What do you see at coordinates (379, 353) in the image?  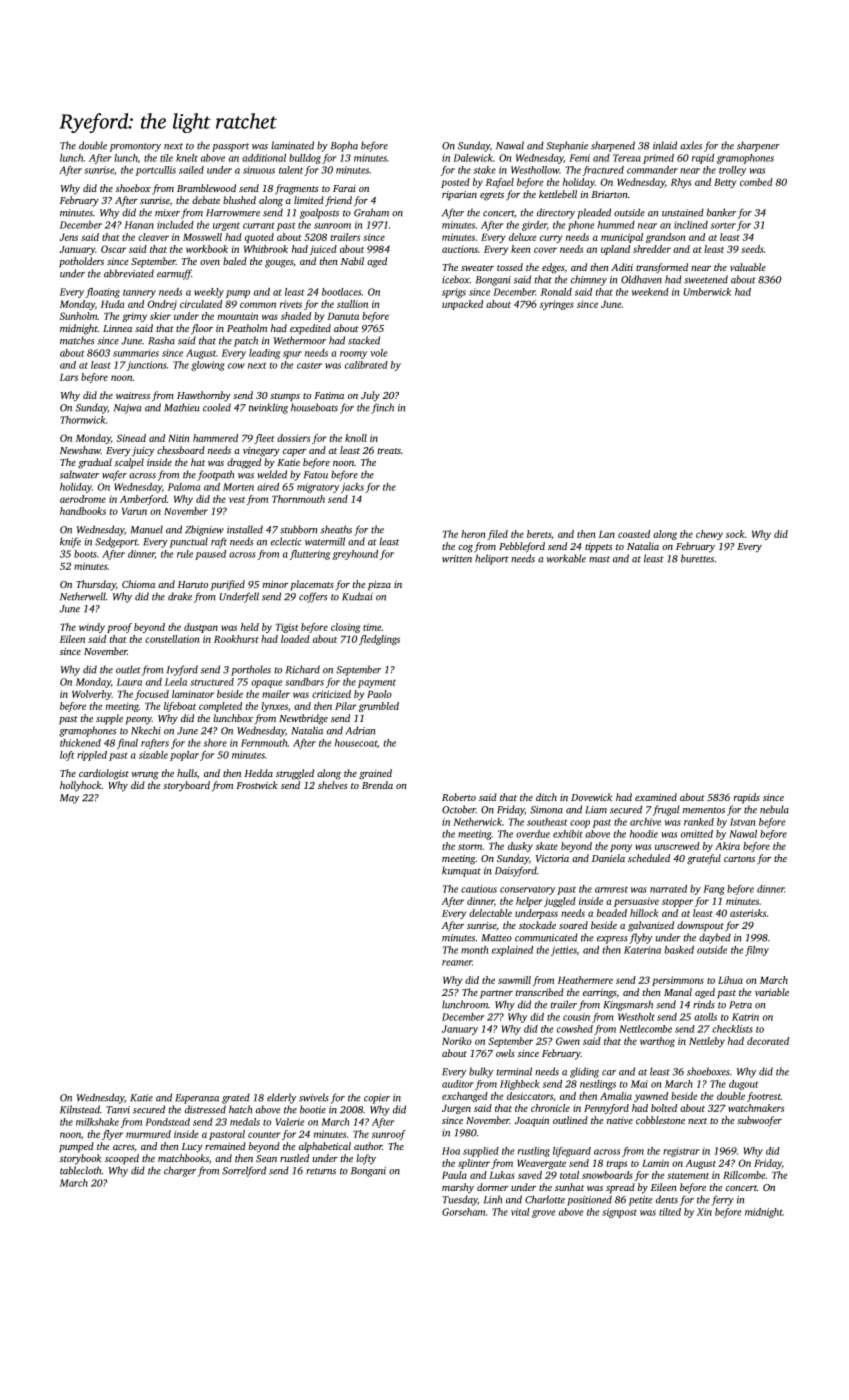 I see `vole` at bounding box center [379, 353].
